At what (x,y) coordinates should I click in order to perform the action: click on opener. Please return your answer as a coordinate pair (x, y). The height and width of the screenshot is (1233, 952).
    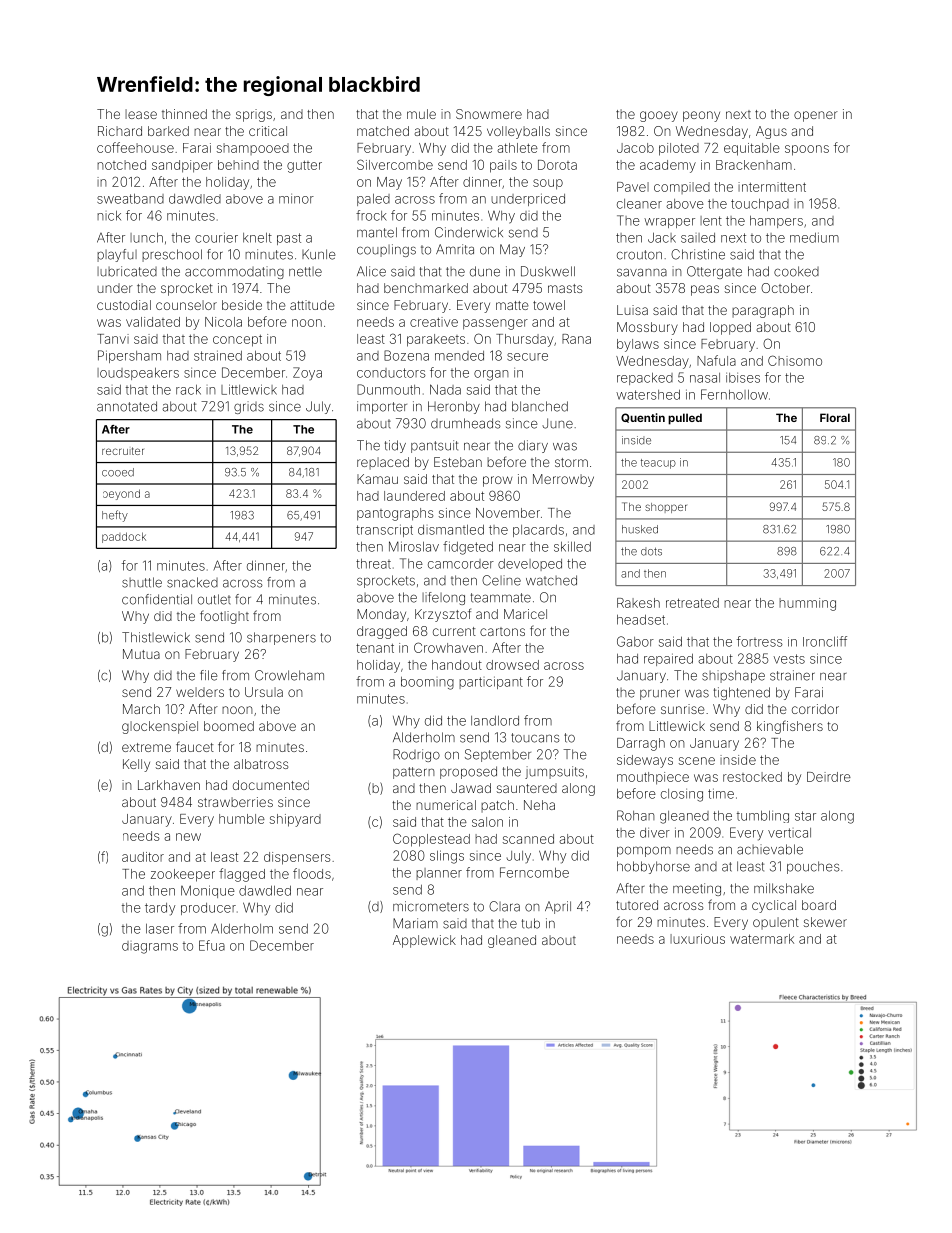
    Looking at the image, I should click on (816, 116).
